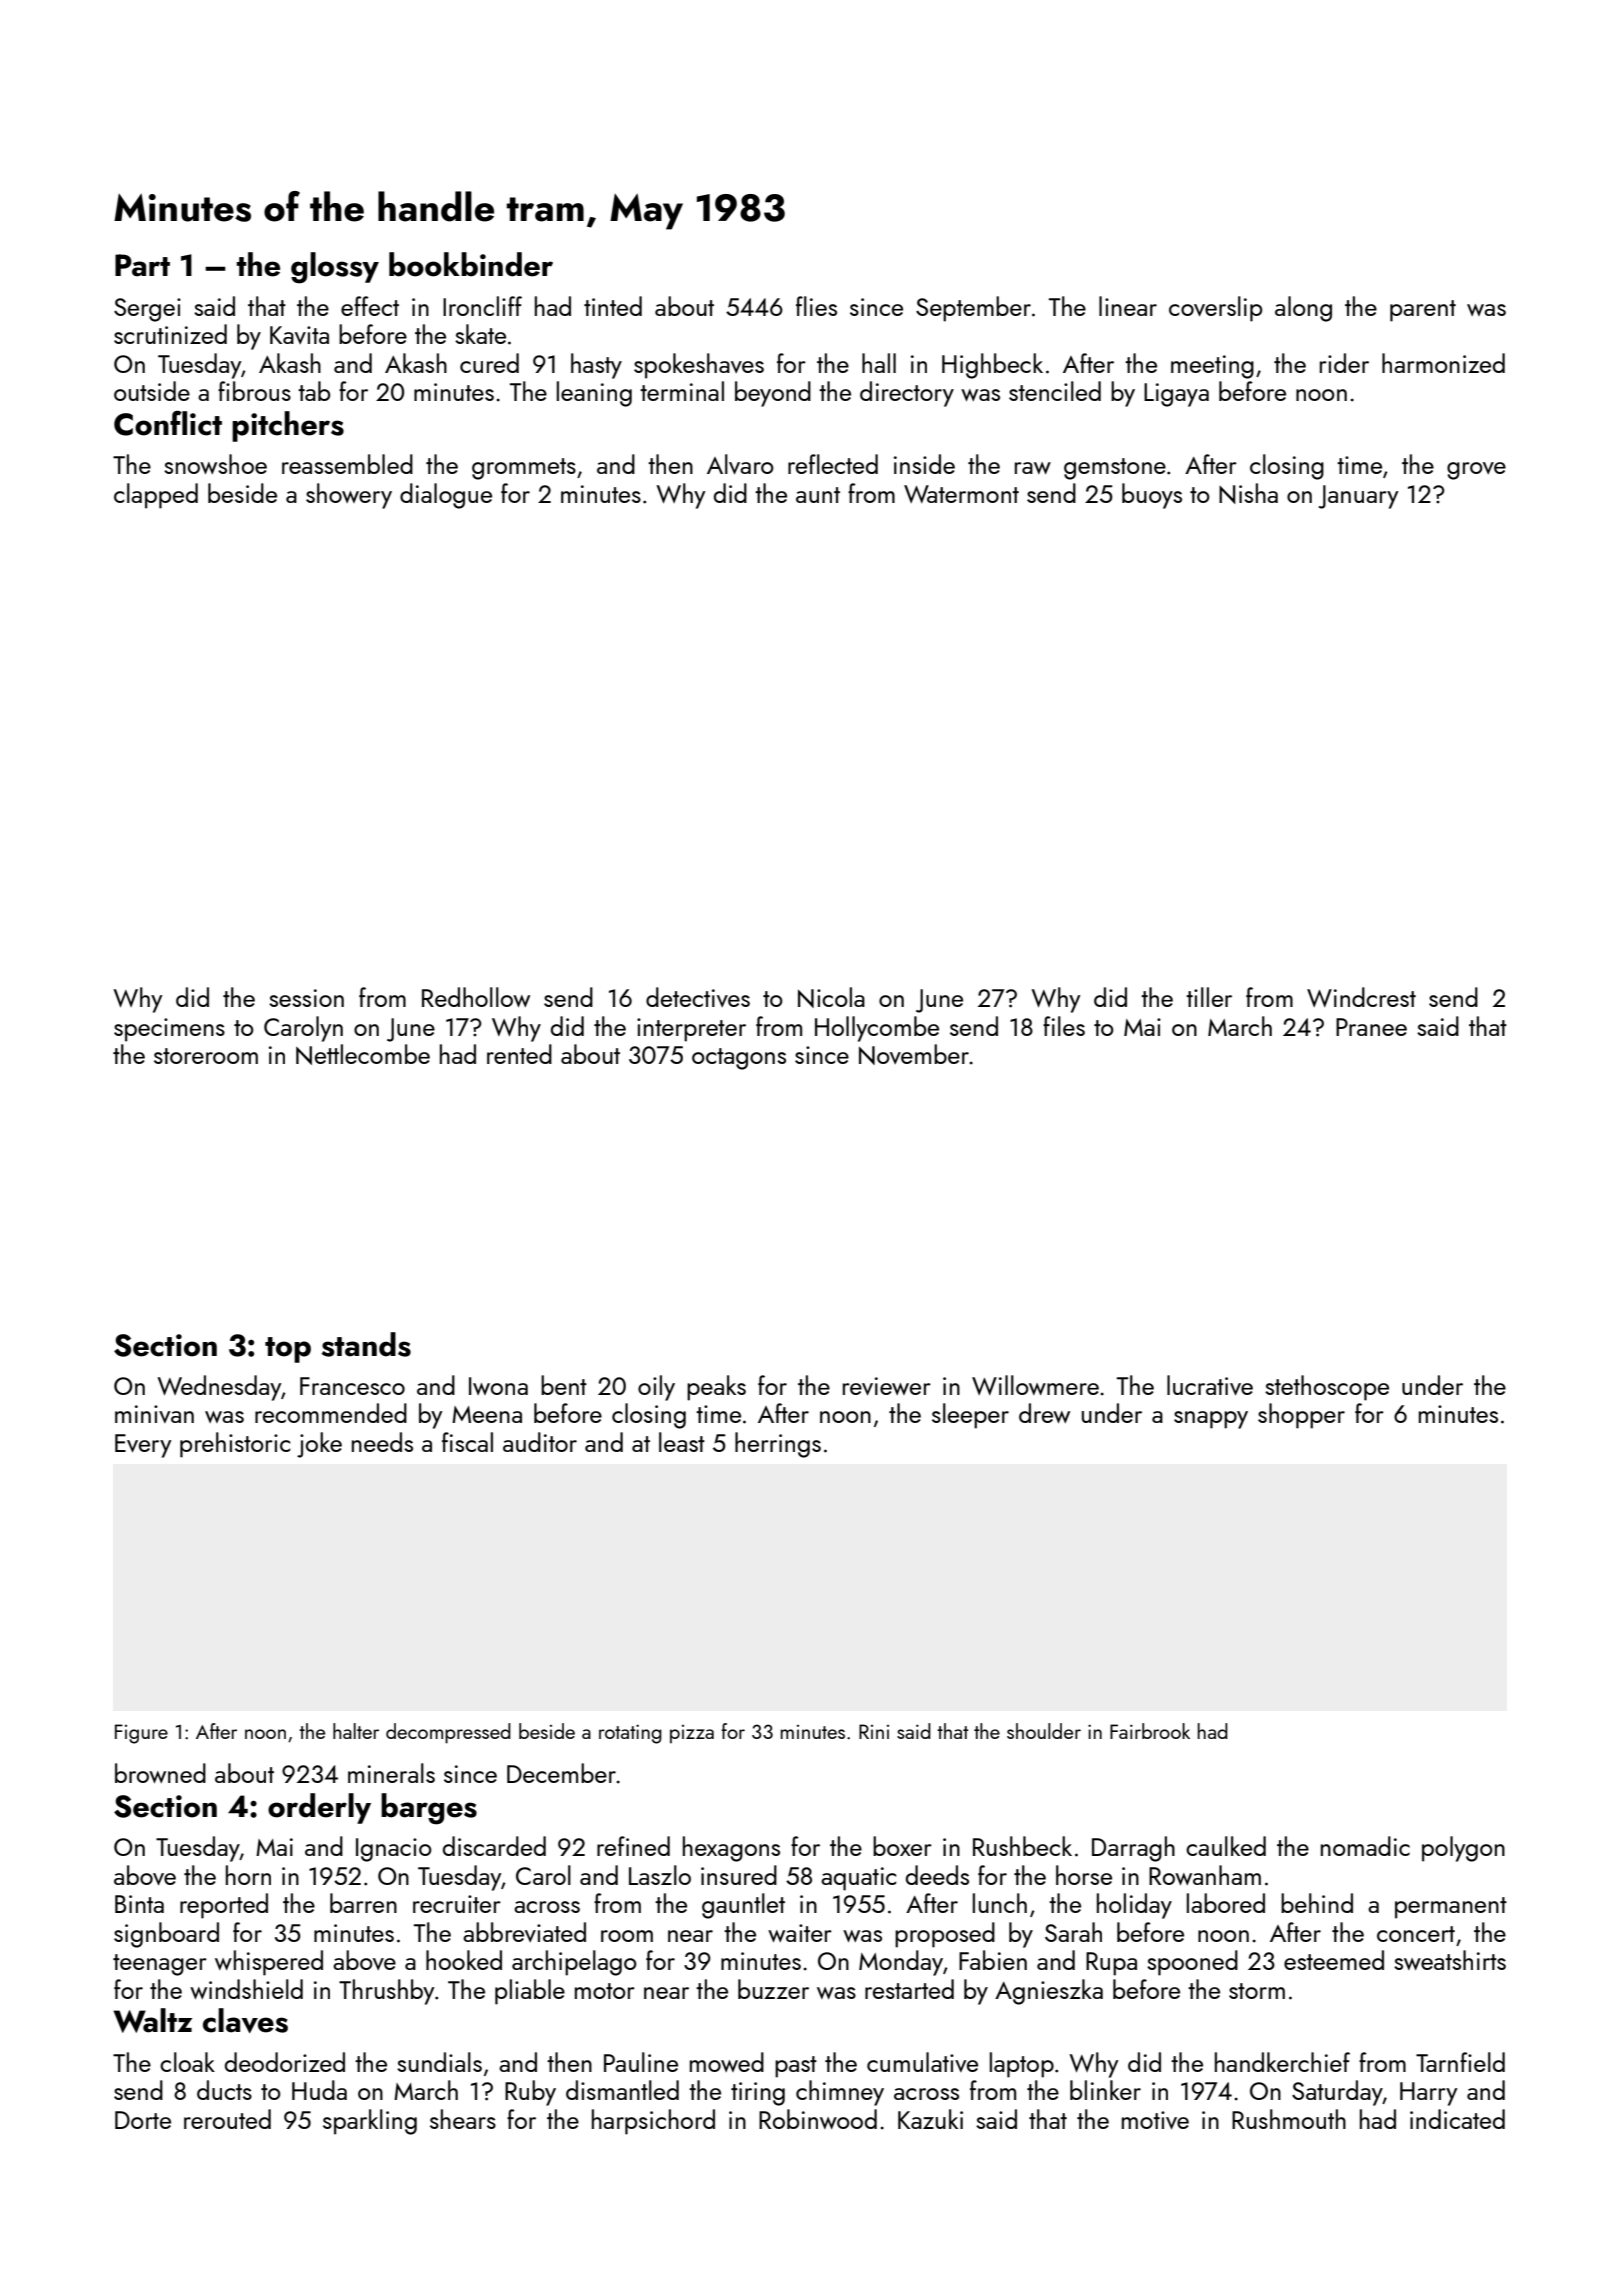 The image size is (1620, 2292). I want to click on showery, so click(349, 496).
